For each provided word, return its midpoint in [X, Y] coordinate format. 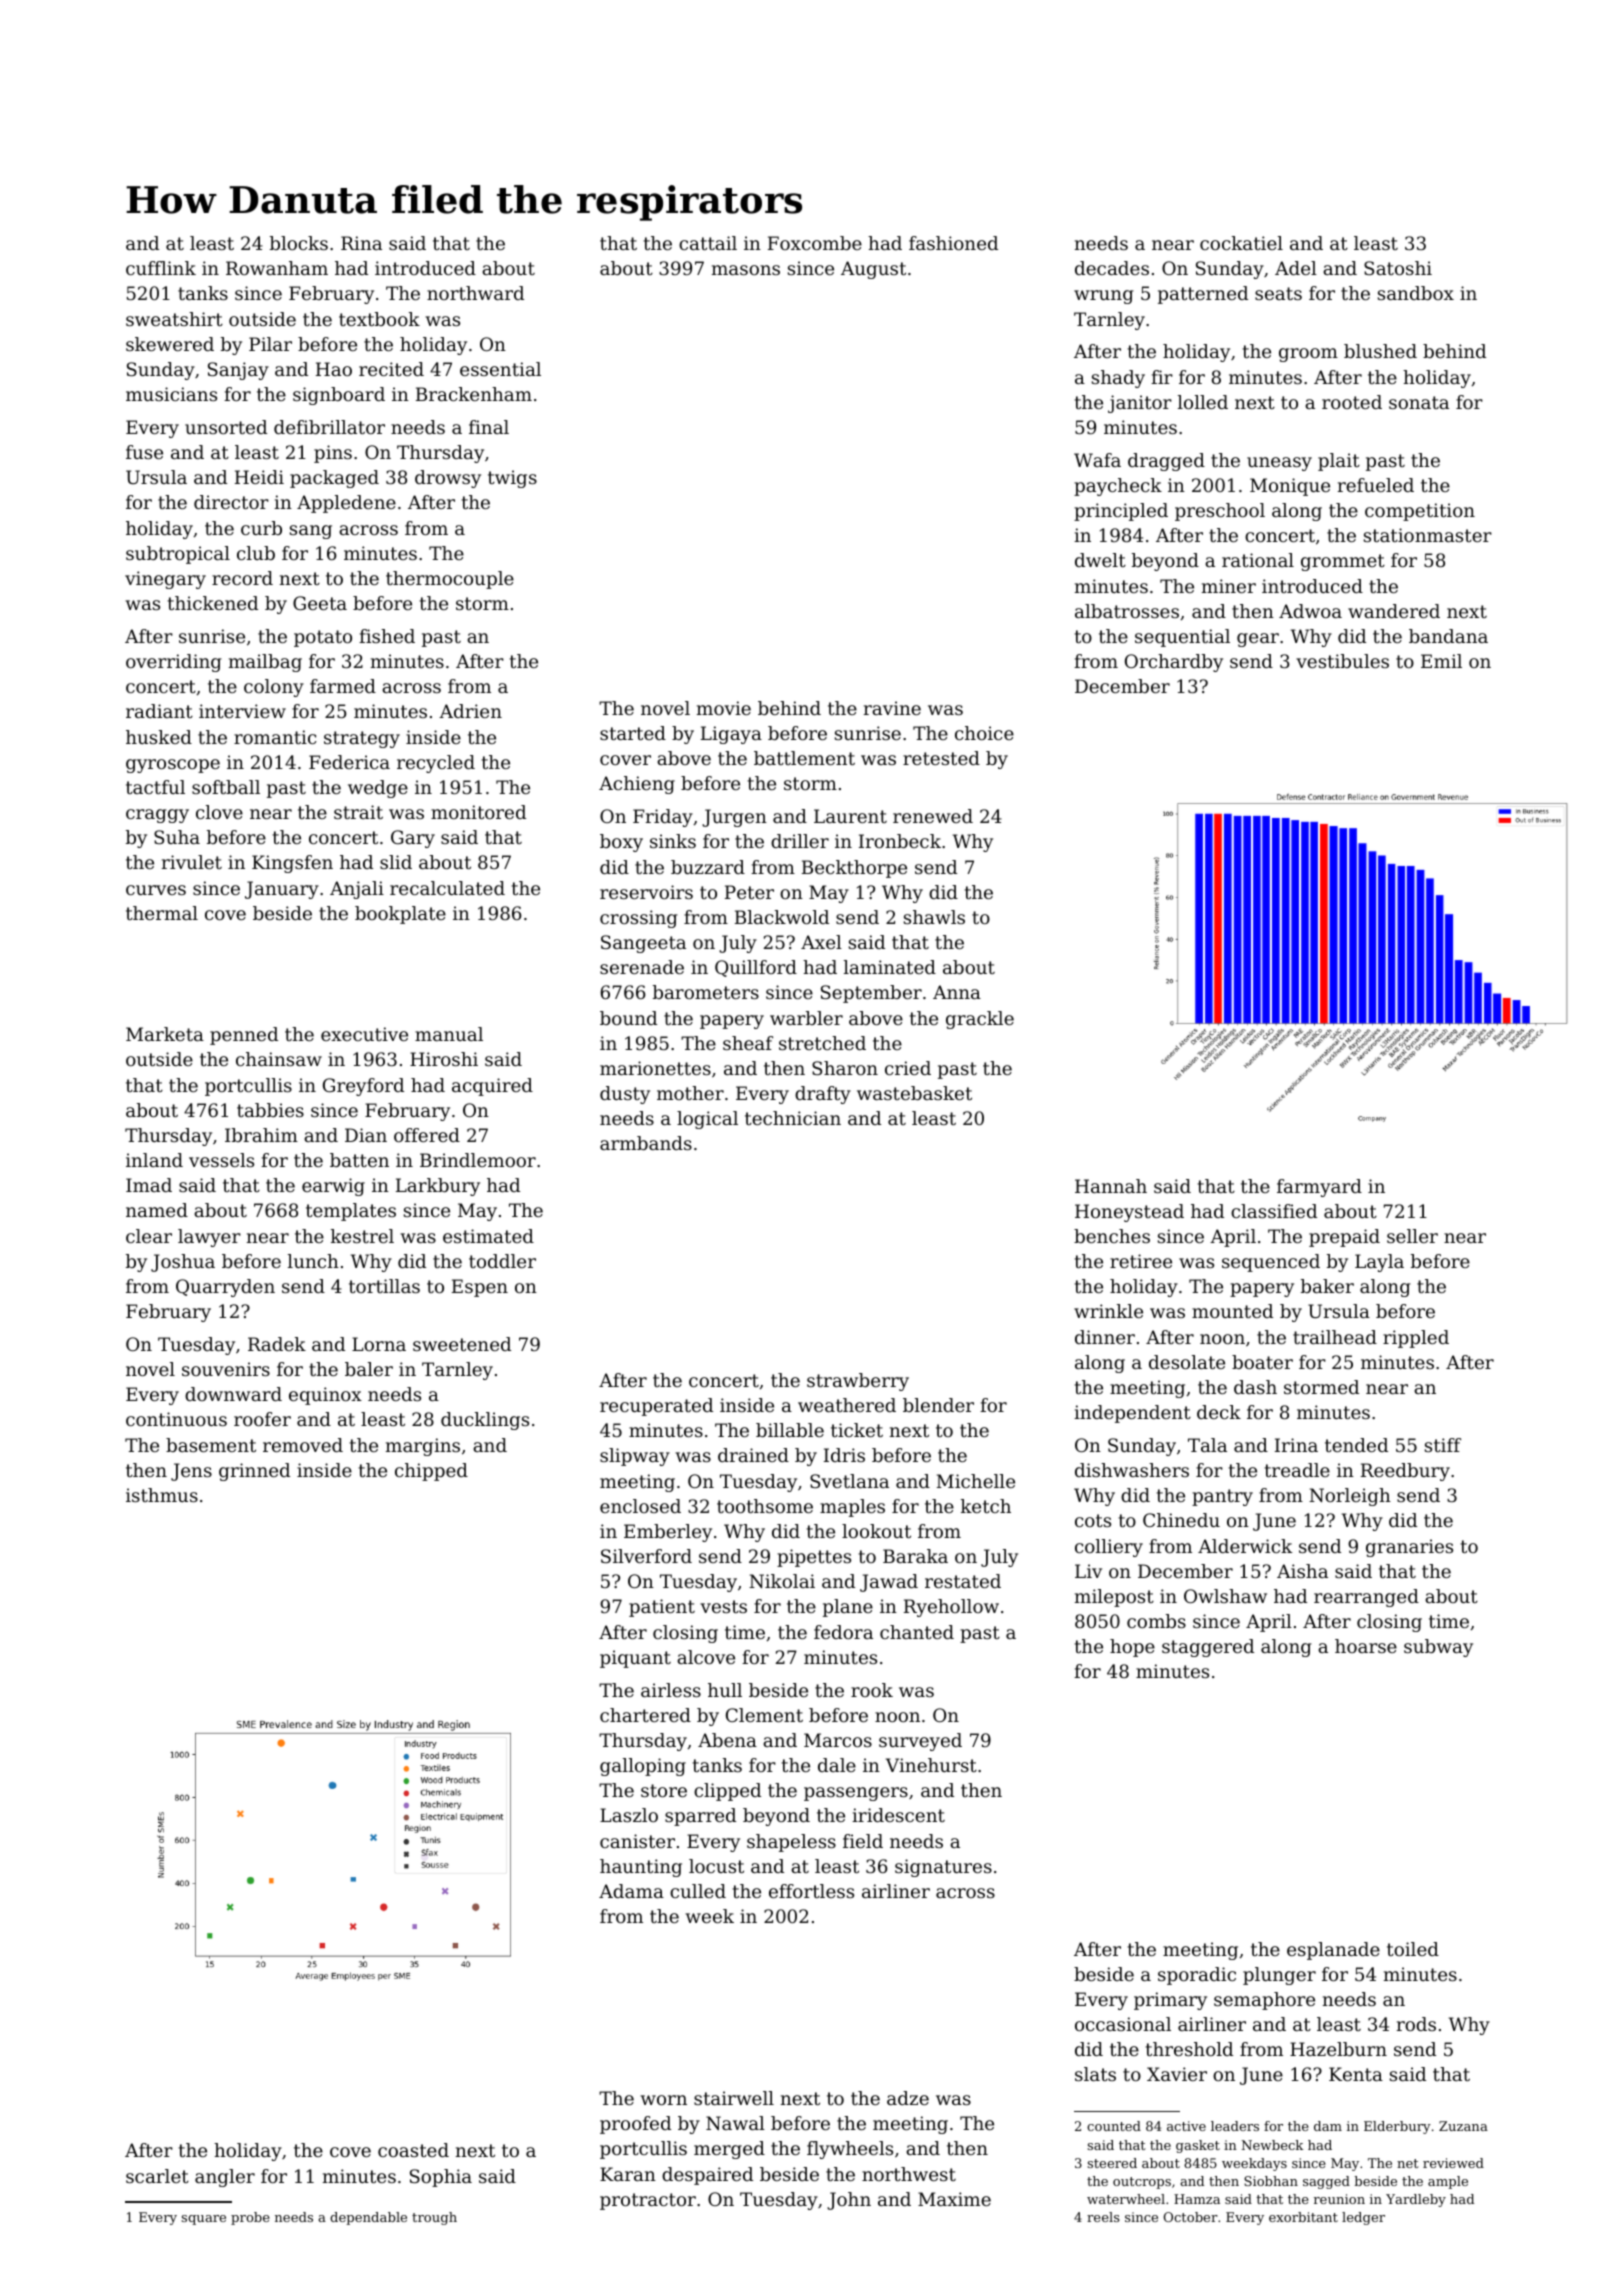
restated [963, 1581]
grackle [980, 1020]
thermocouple [450, 580]
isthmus [162, 1495]
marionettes [655, 1068]
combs [1156, 1621]
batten [359, 1160]
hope [1132, 1648]
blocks [299, 243]
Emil [1441, 661]
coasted [413, 2150]
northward [475, 293]
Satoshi [1398, 268]
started [633, 733]
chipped [431, 1472]
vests [723, 1606]
